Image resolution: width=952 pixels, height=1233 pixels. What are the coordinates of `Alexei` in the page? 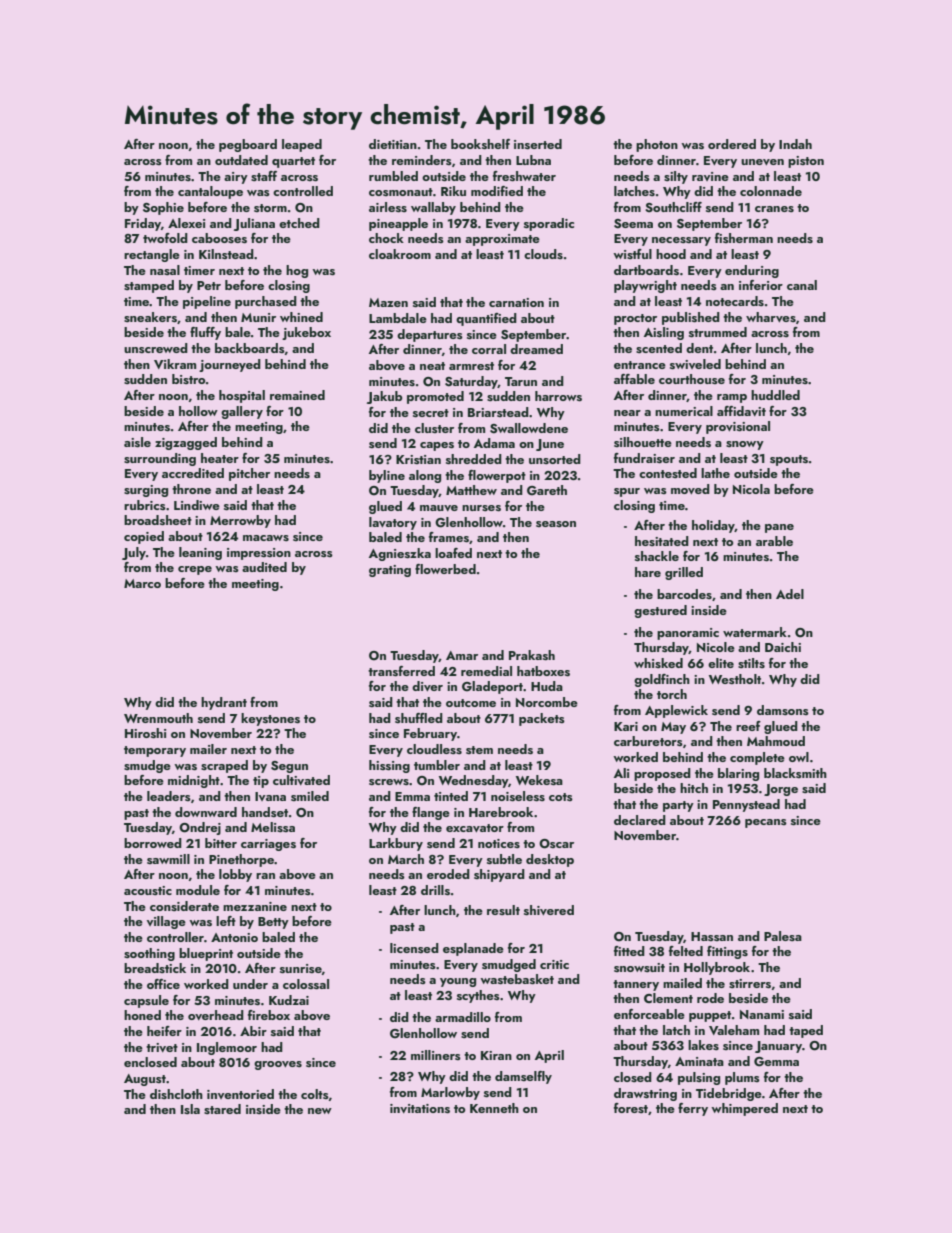 It's located at (186, 223).
